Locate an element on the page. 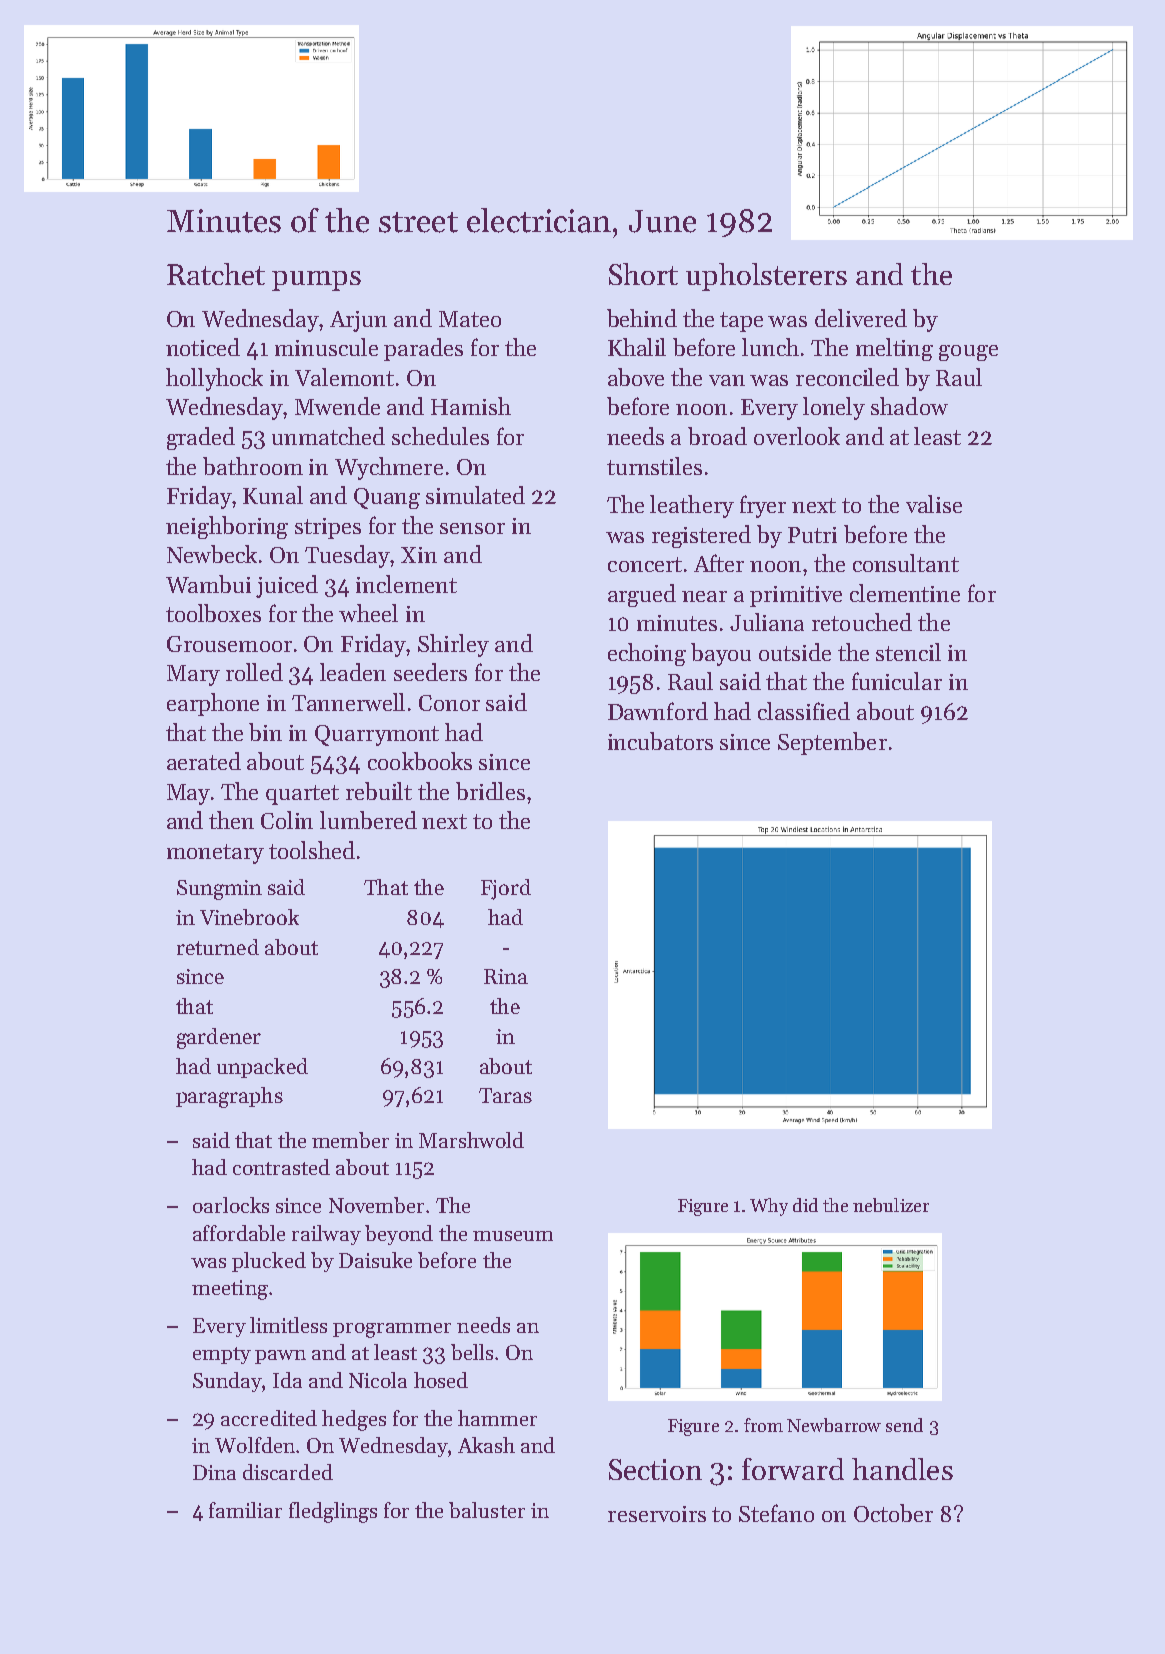  unpacked is located at coordinates (262, 1068).
